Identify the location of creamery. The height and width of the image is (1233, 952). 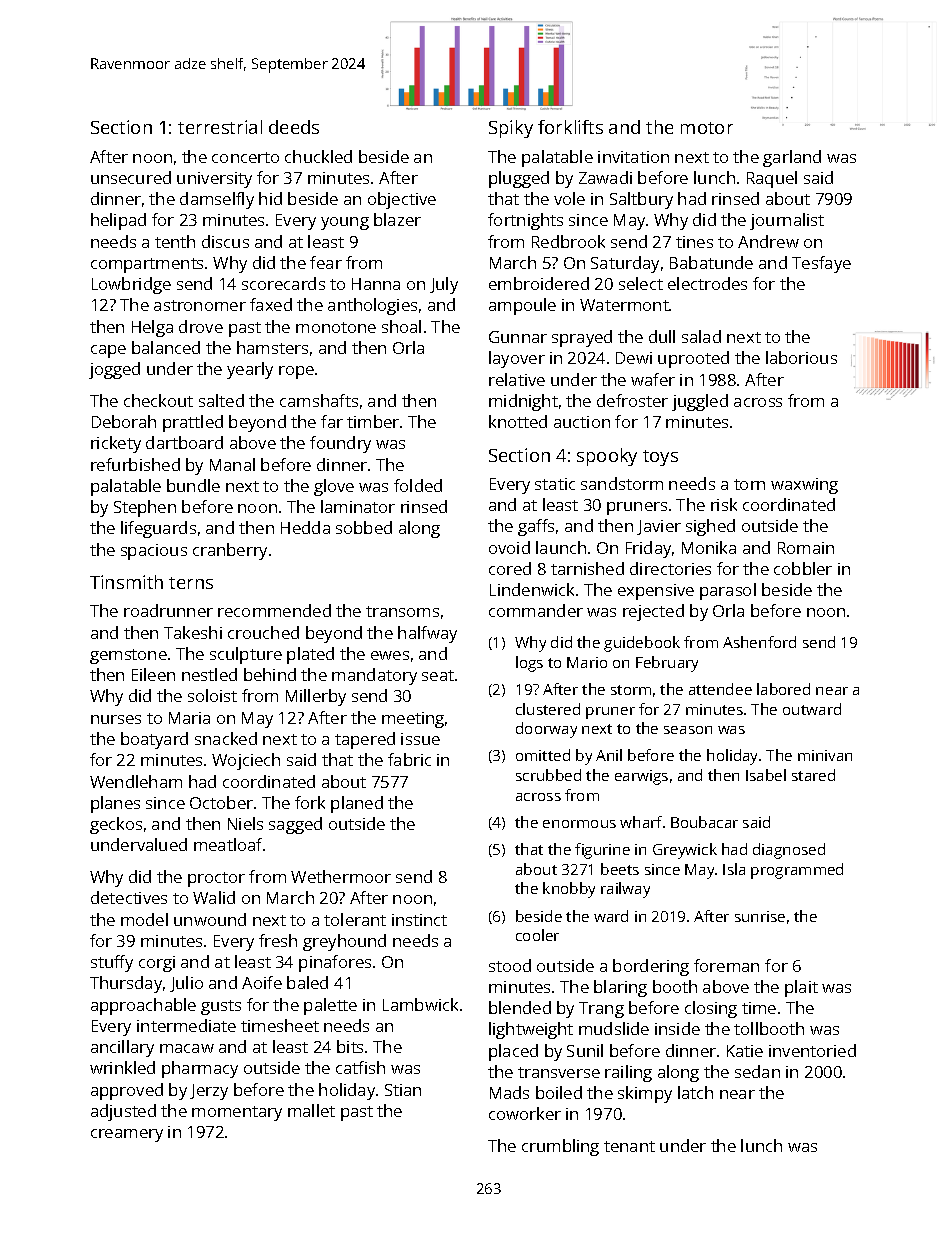
(127, 1135).
